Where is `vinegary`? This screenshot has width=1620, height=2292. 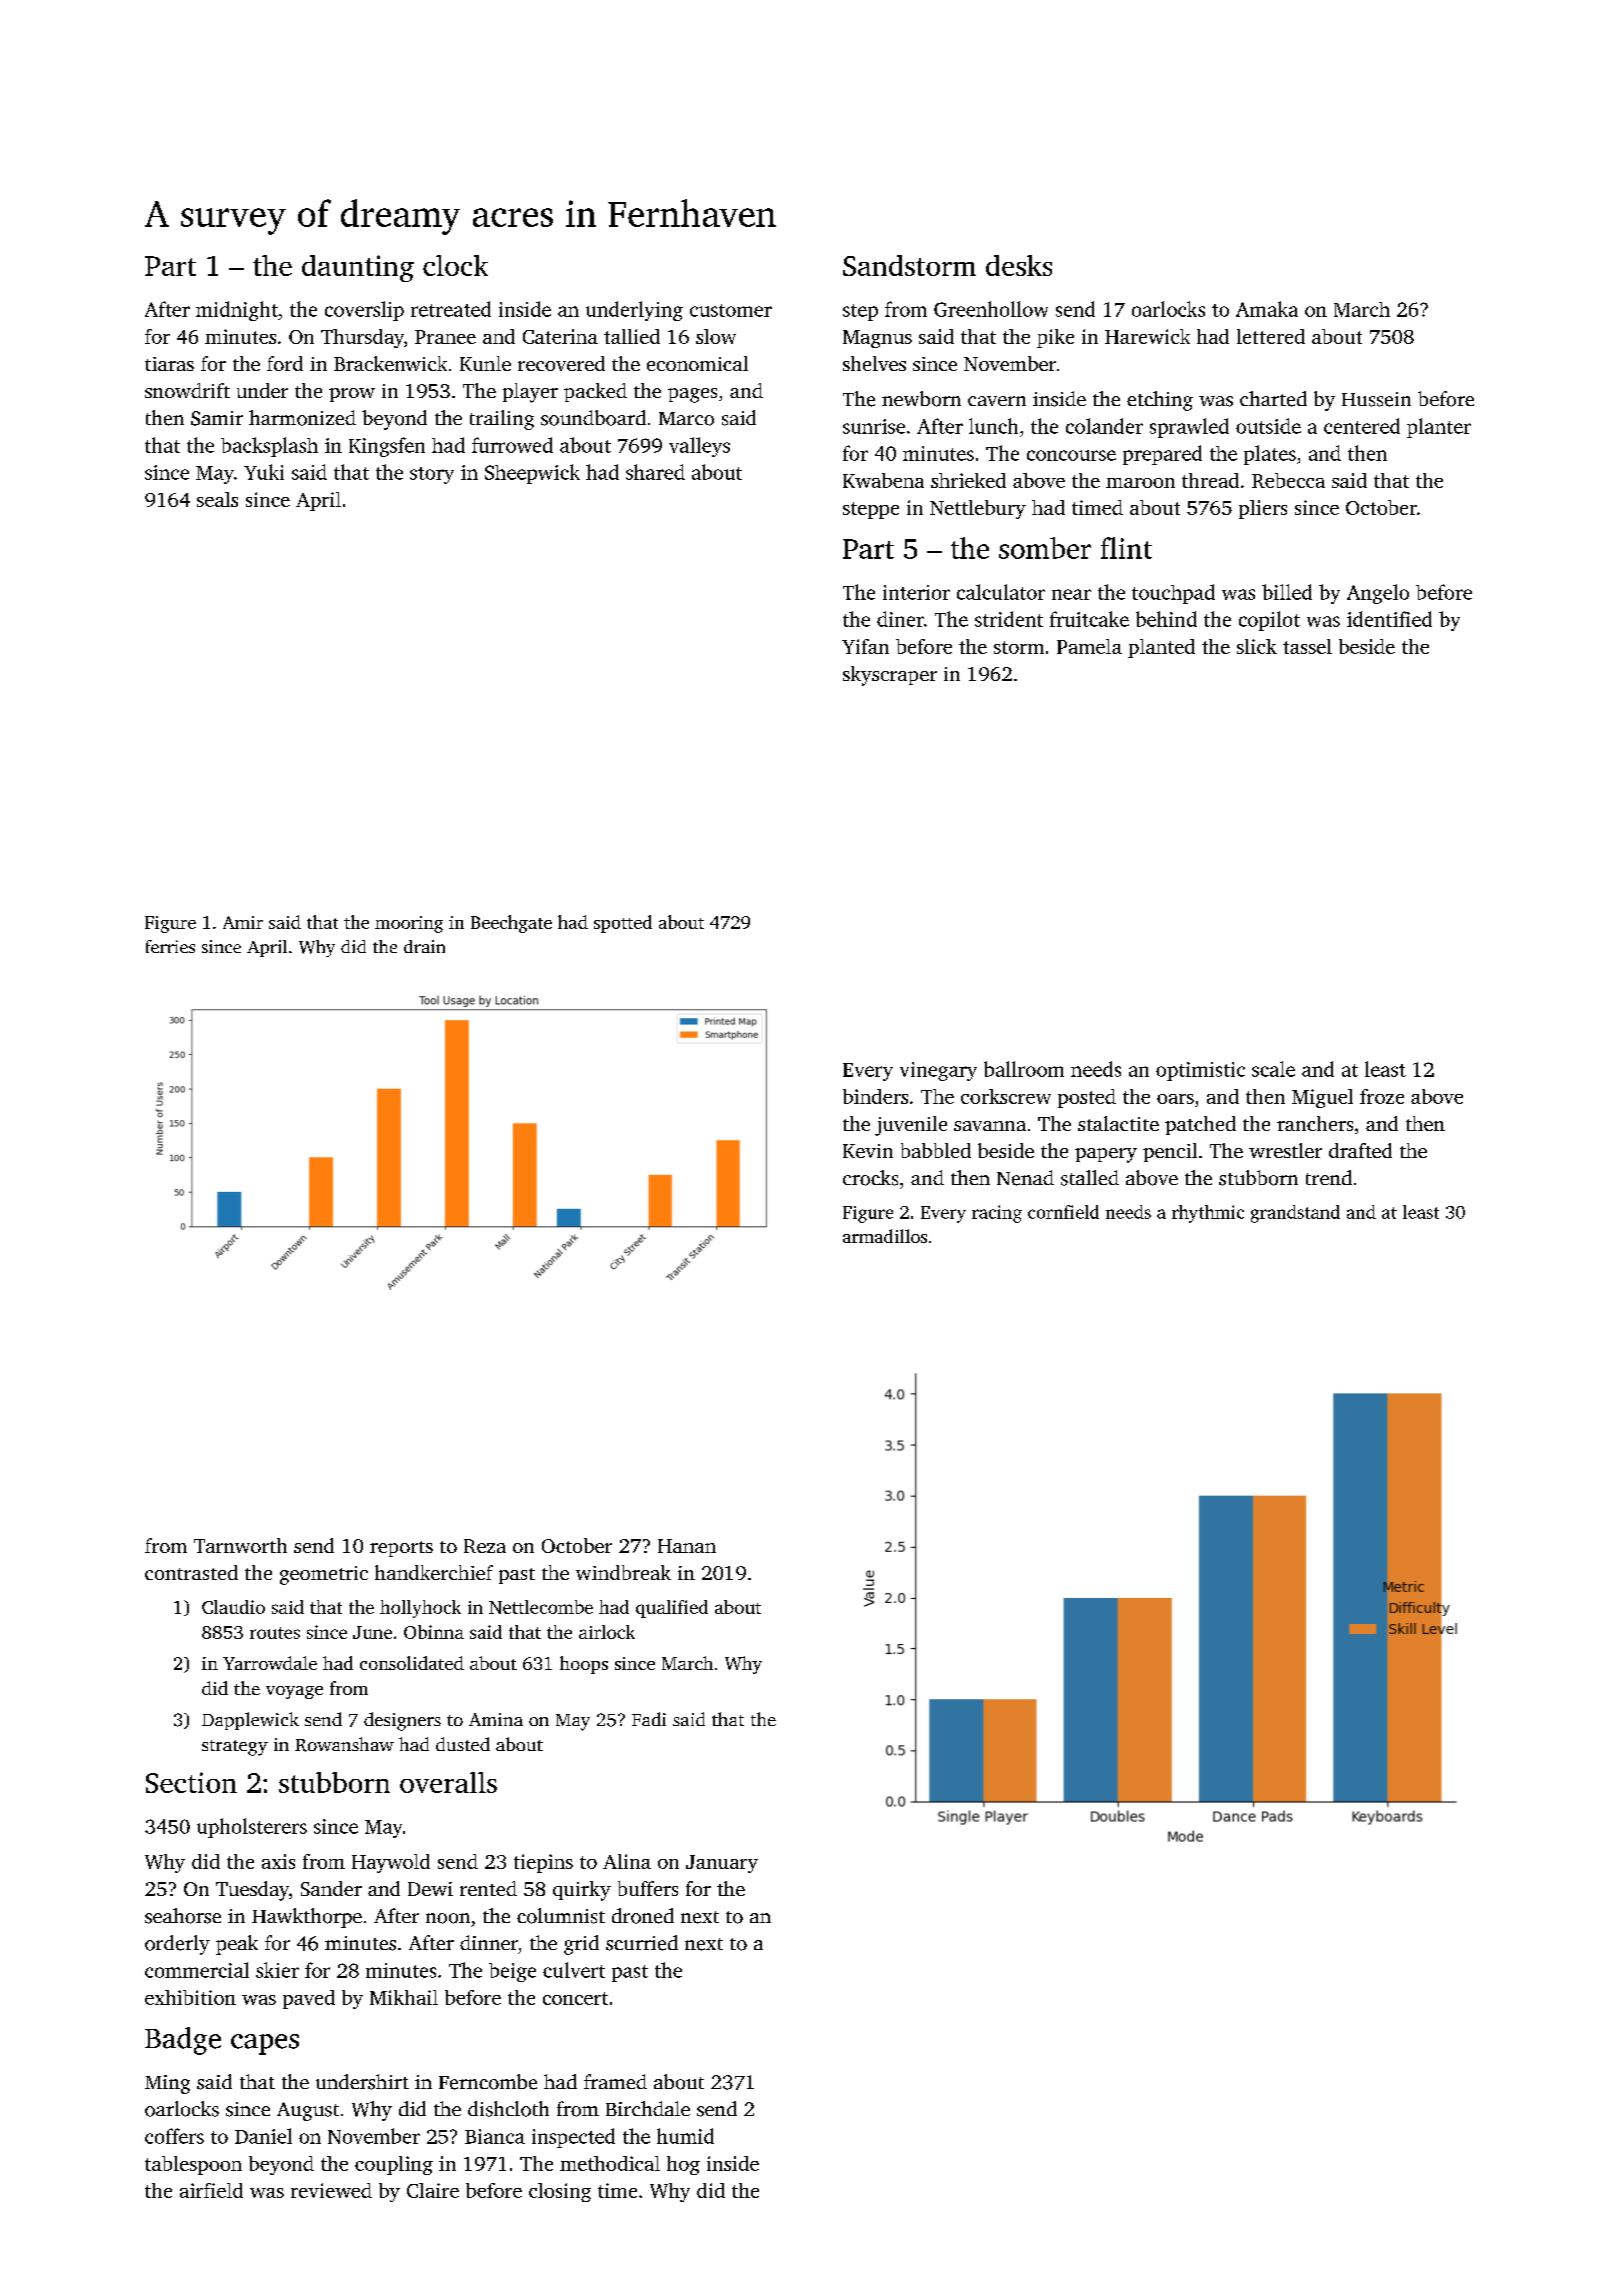
vinegary is located at coordinates (938, 1071).
